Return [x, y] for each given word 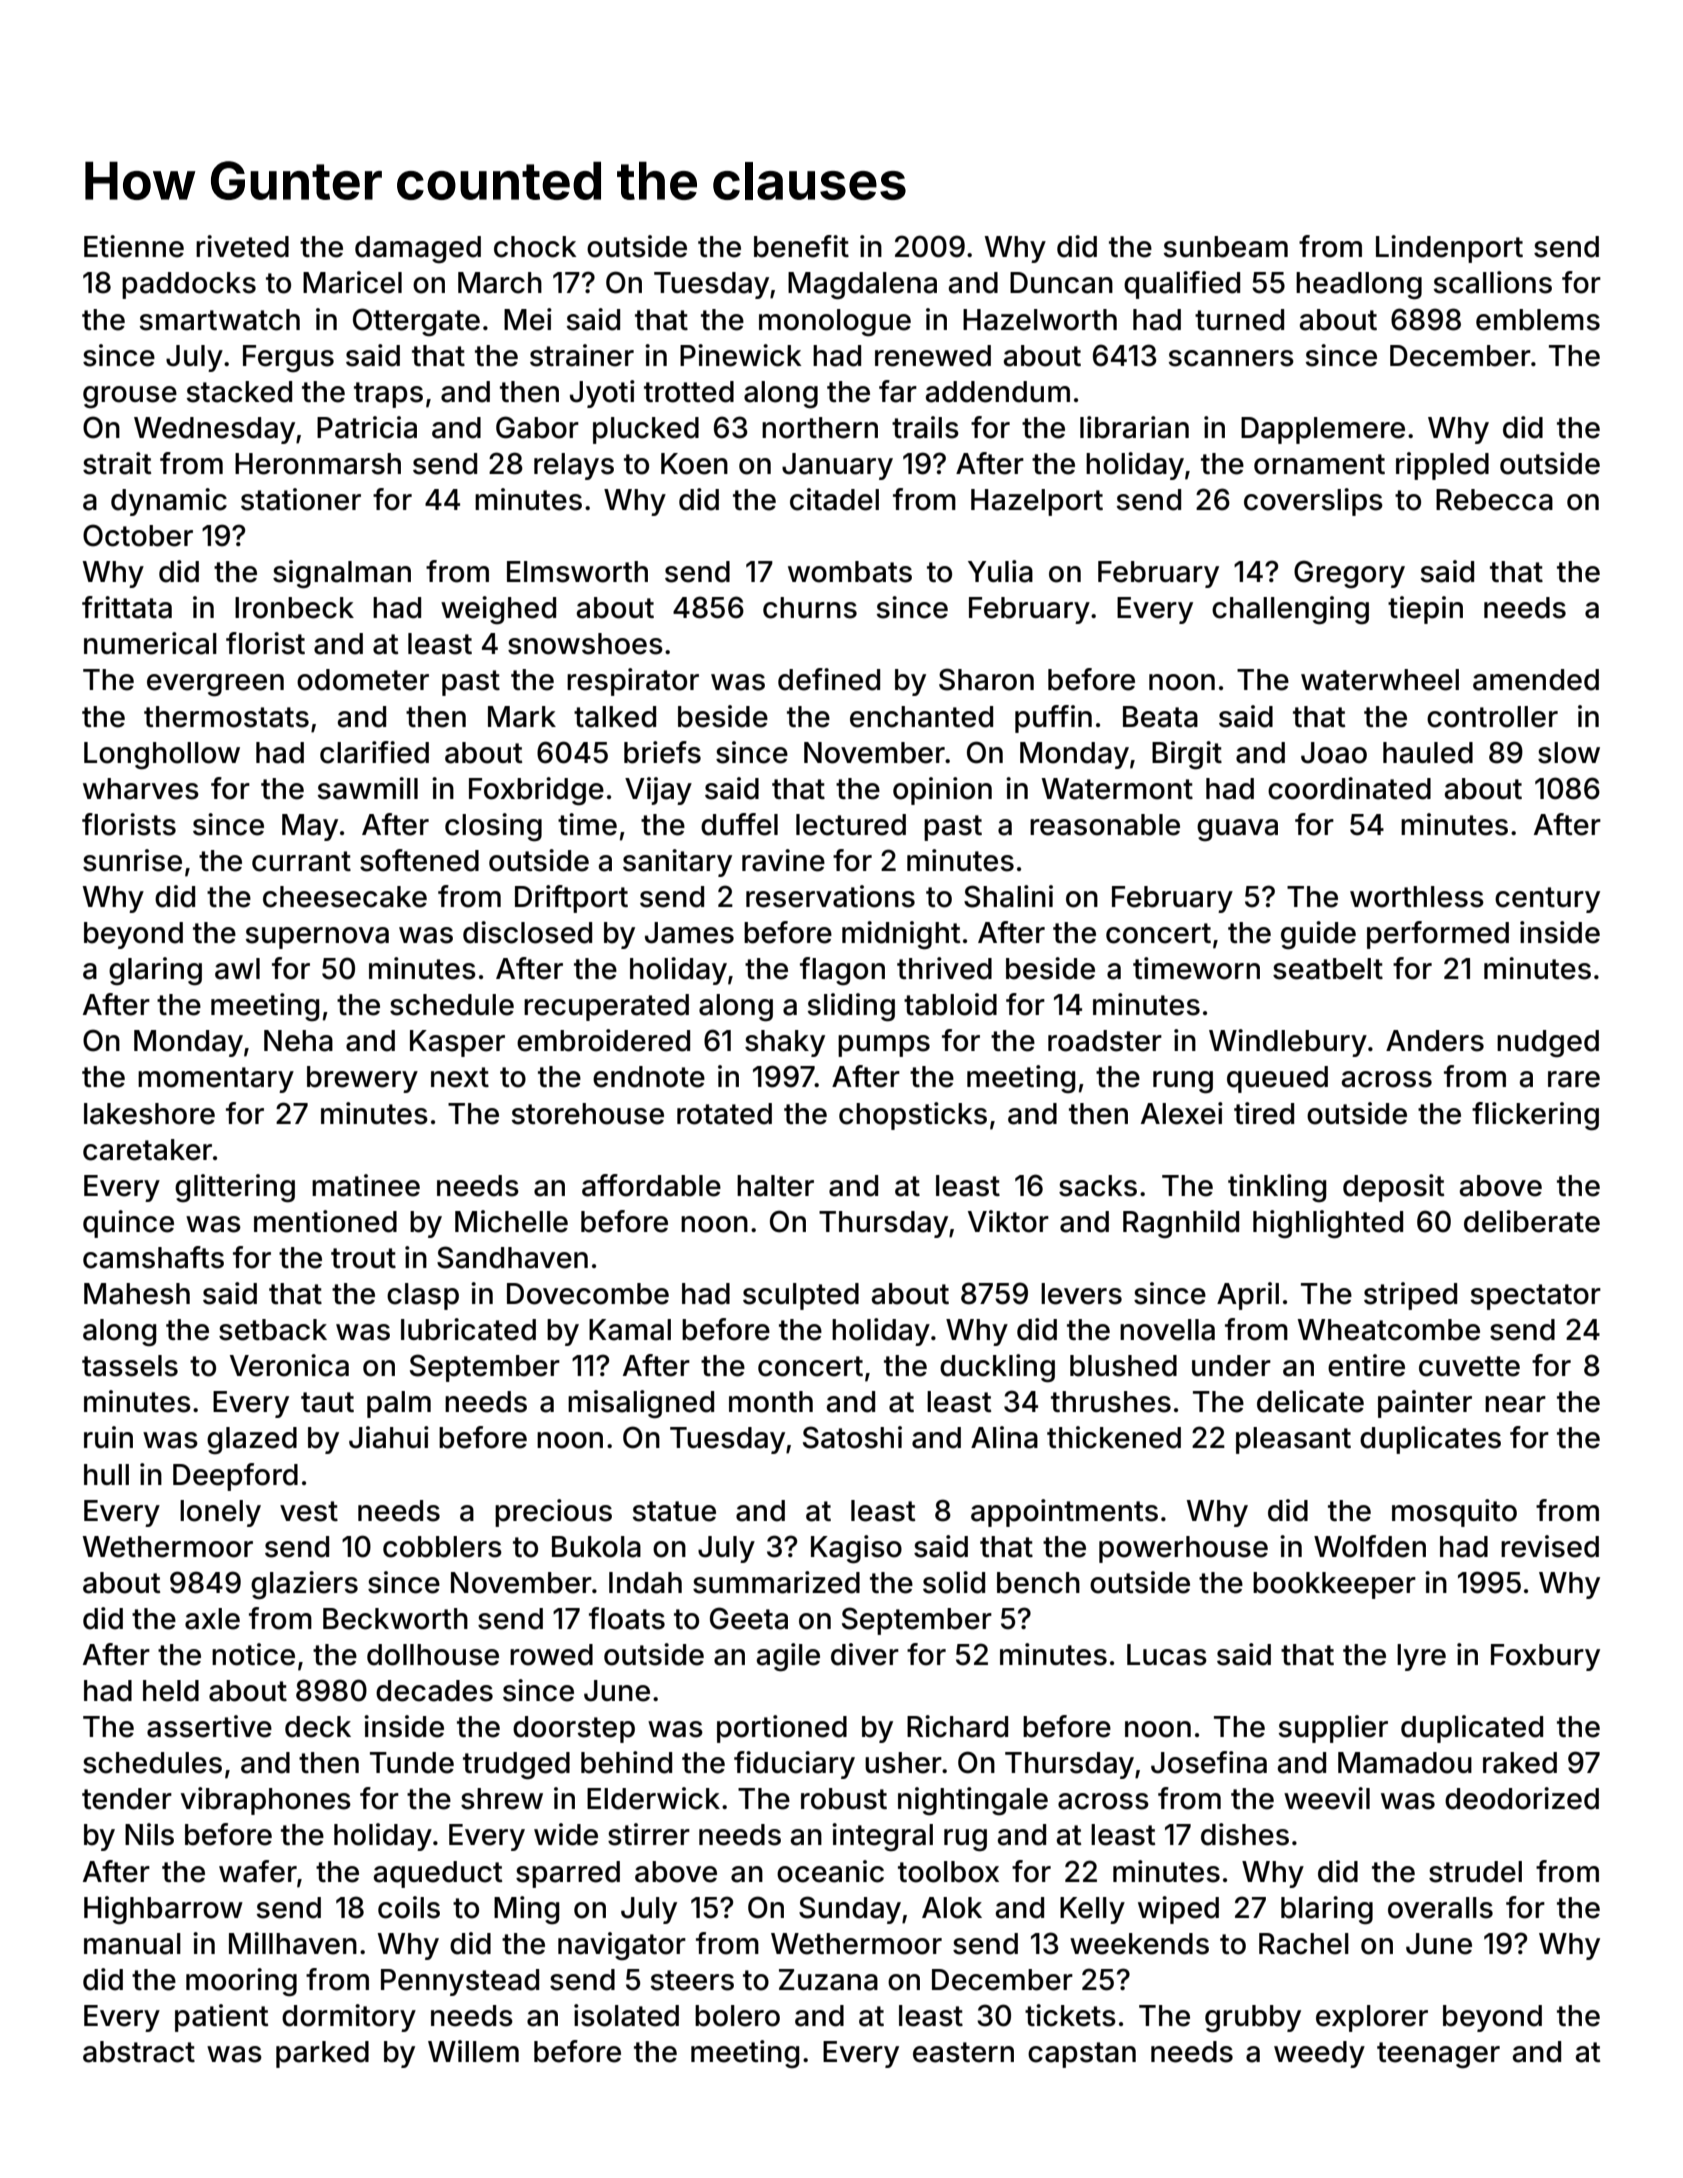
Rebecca [1494, 500]
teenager [1438, 2055]
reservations [830, 896]
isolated [626, 2015]
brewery [362, 1079]
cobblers [442, 1547]
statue [674, 1511]
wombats [850, 572]
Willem [473, 2051]
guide [1318, 935]
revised [1550, 1546]
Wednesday [214, 430]
